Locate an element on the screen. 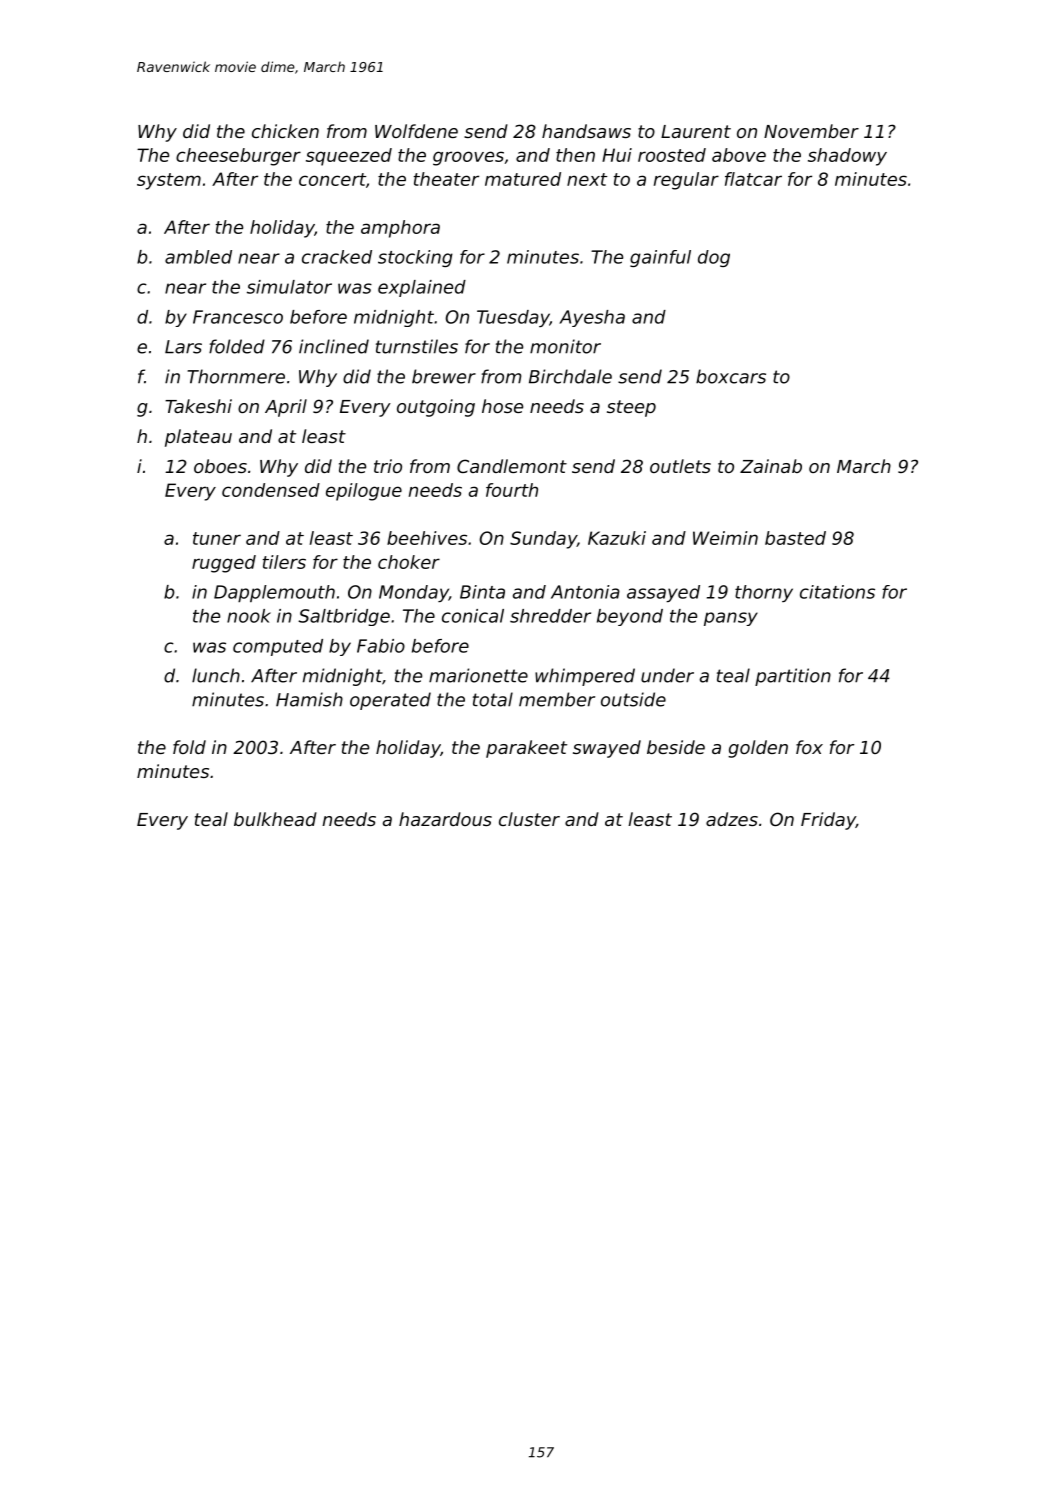  dog is located at coordinates (714, 258).
